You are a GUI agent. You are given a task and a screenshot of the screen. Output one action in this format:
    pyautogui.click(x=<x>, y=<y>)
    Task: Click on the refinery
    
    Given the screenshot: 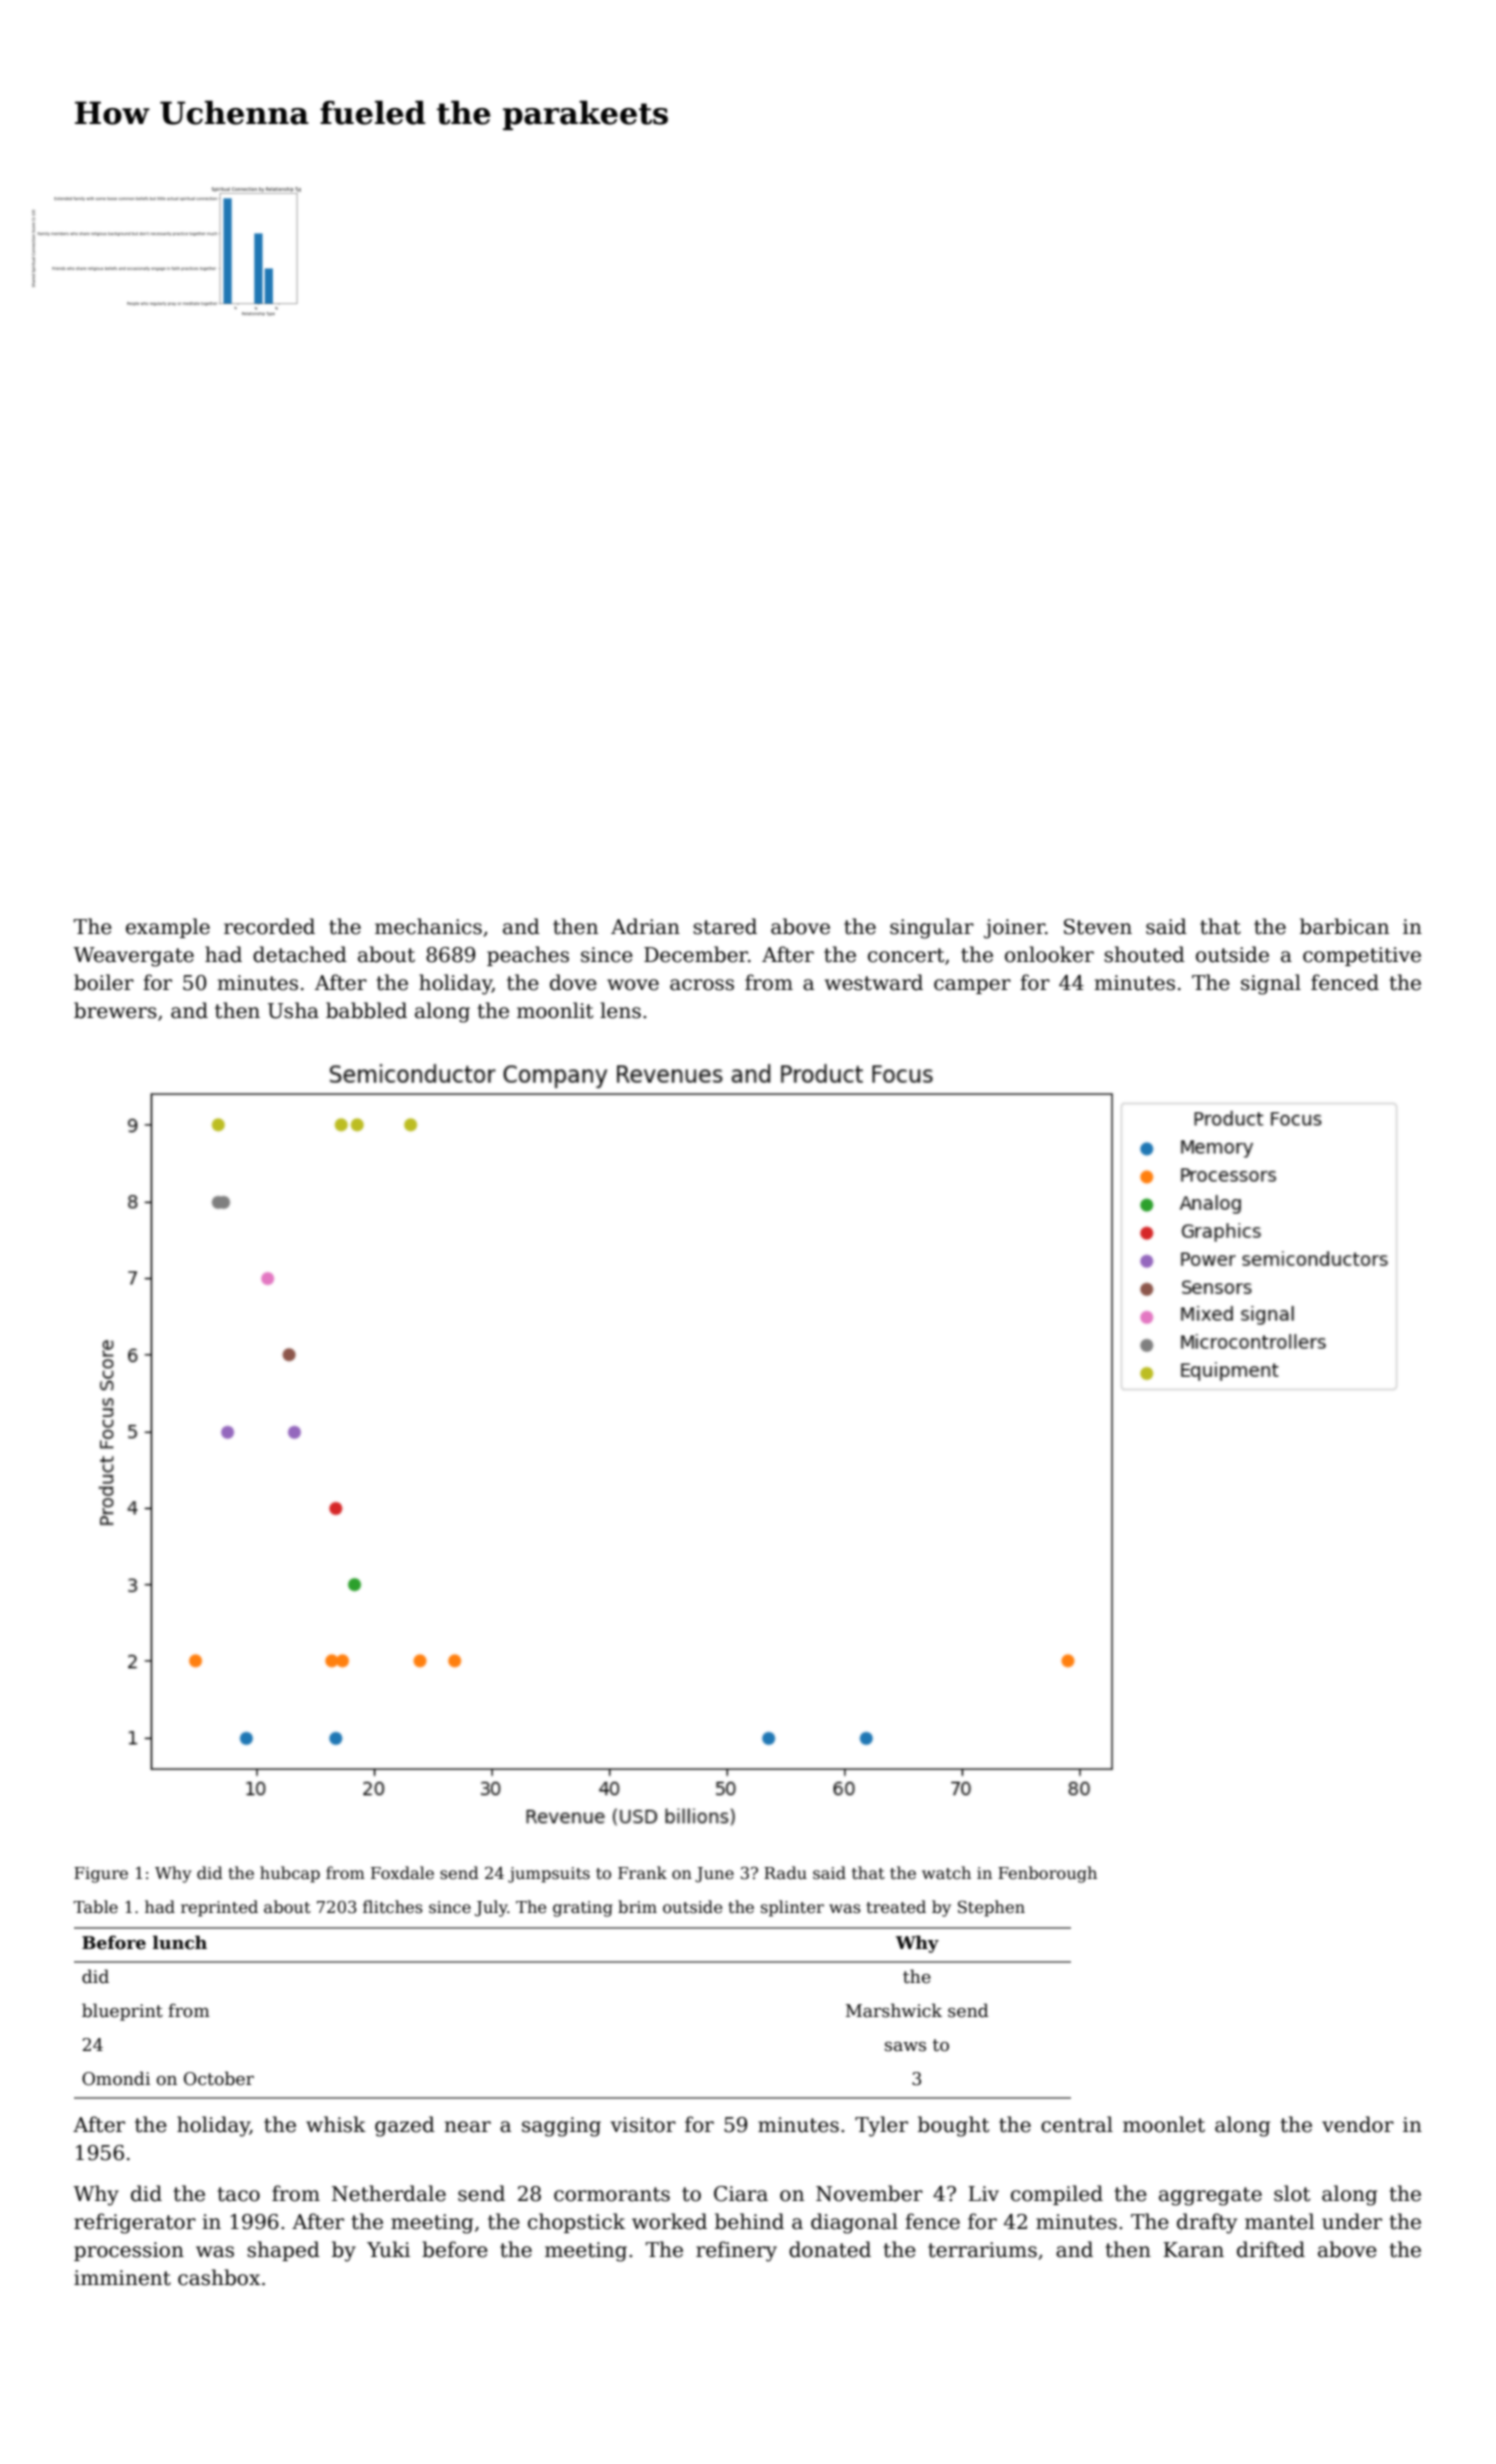 What is the action you would take?
    pyautogui.click(x=736, y=2251)
